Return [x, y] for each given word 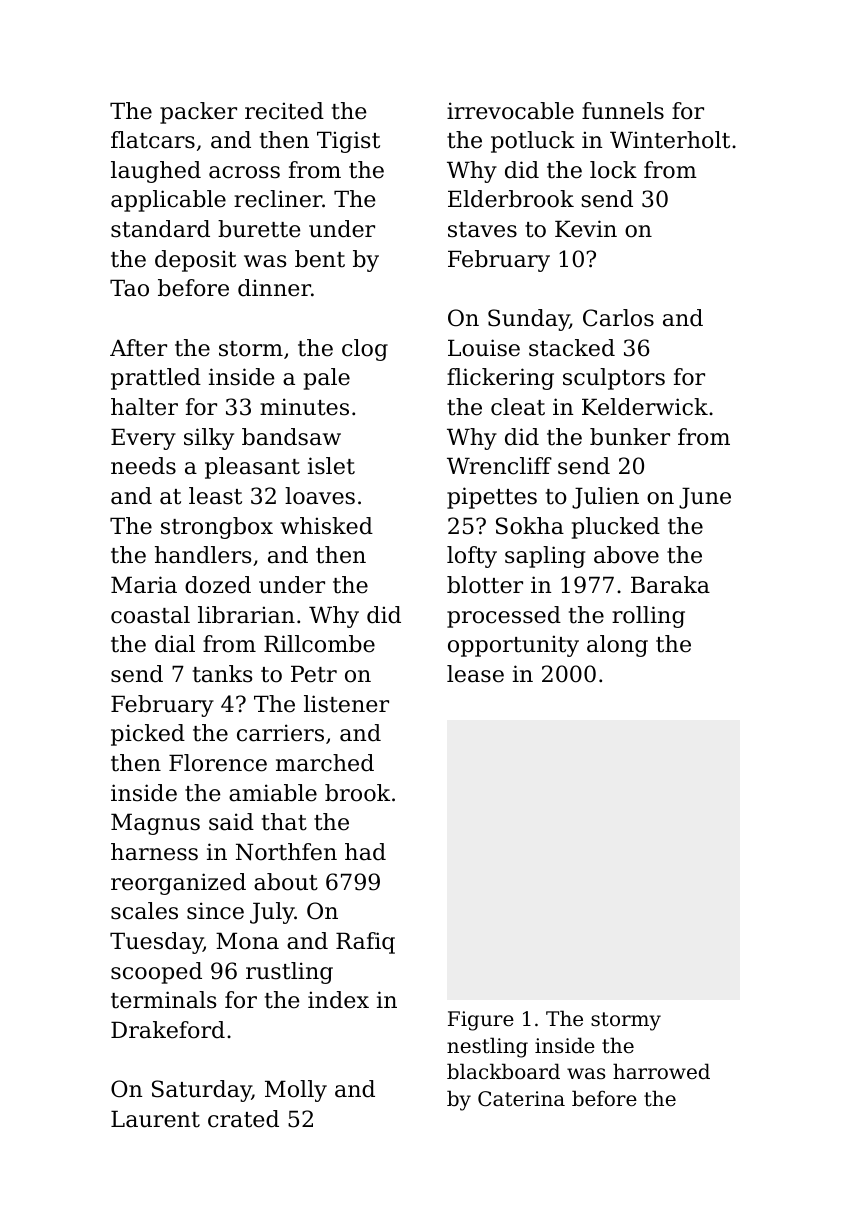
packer [198, 113]
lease [475, 674]
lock [613, 170]
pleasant [252, 468]
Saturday [202, 1091]
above [626, 555]
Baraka [670, 585]
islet [331, 466]
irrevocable [510, 111]
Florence [218, 763]
